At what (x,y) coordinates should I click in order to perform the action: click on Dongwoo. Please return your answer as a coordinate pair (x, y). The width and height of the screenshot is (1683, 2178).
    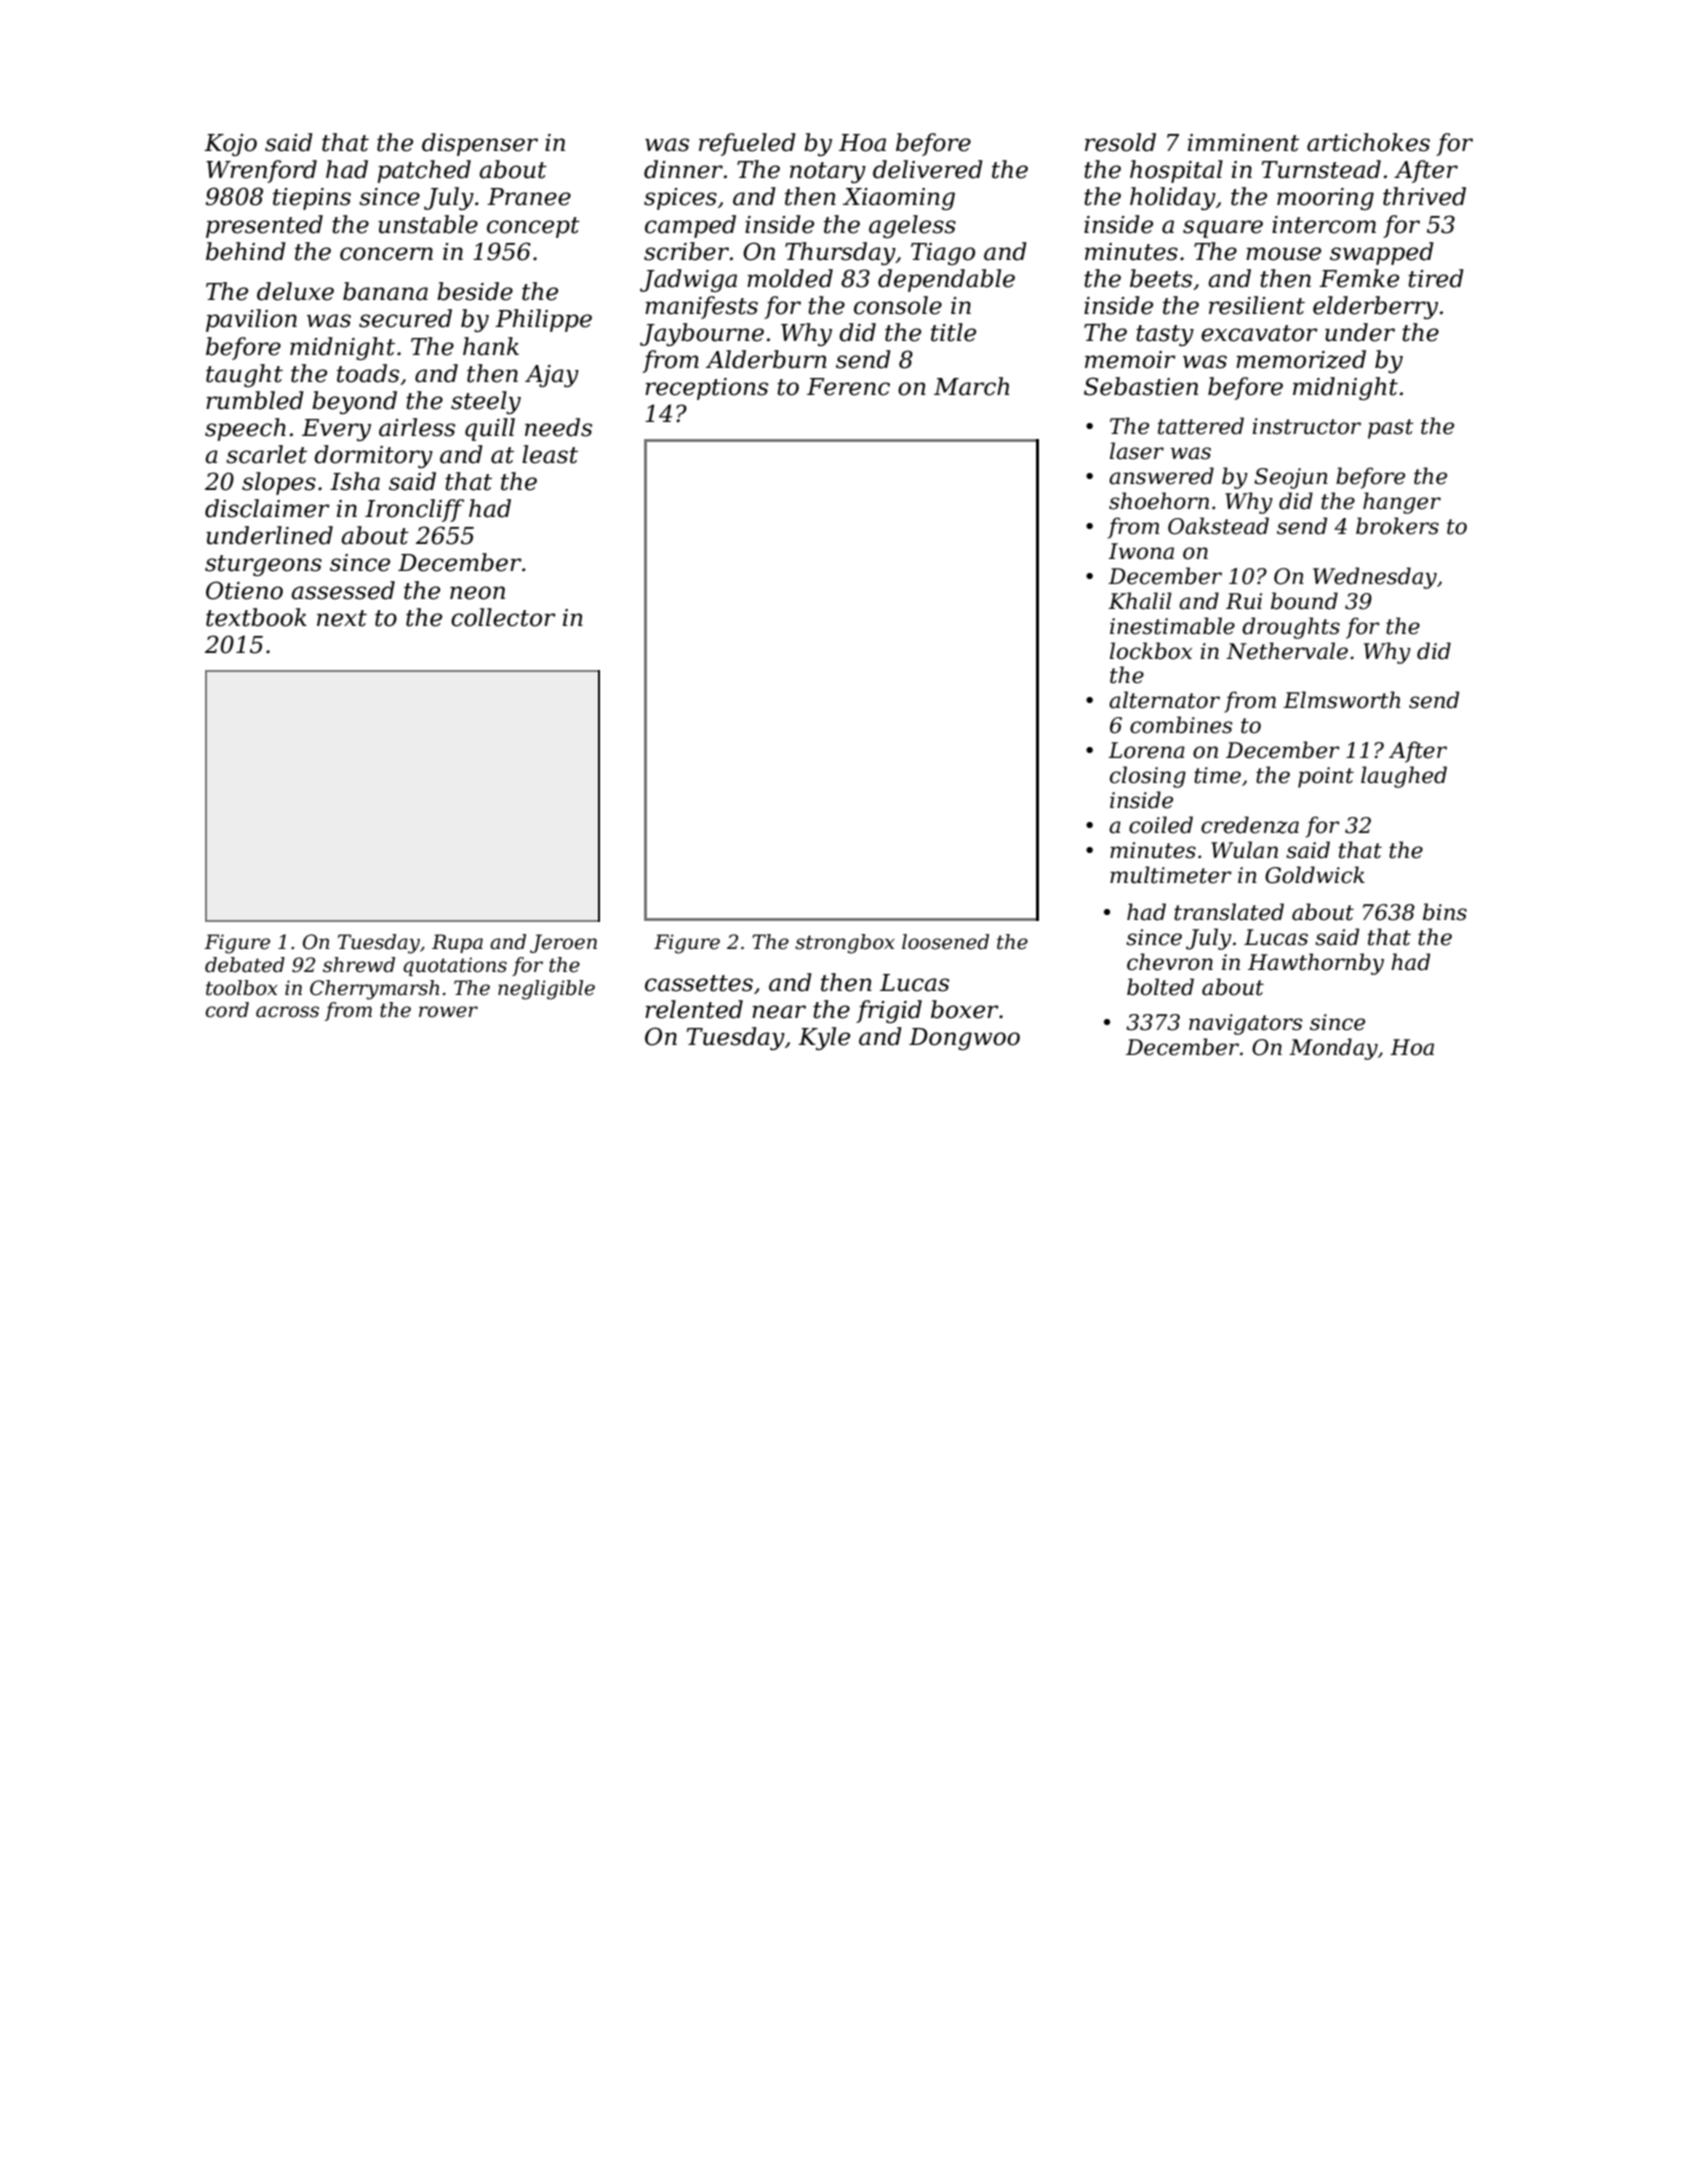
    Looking at the image, I should click on (964, 1039).
